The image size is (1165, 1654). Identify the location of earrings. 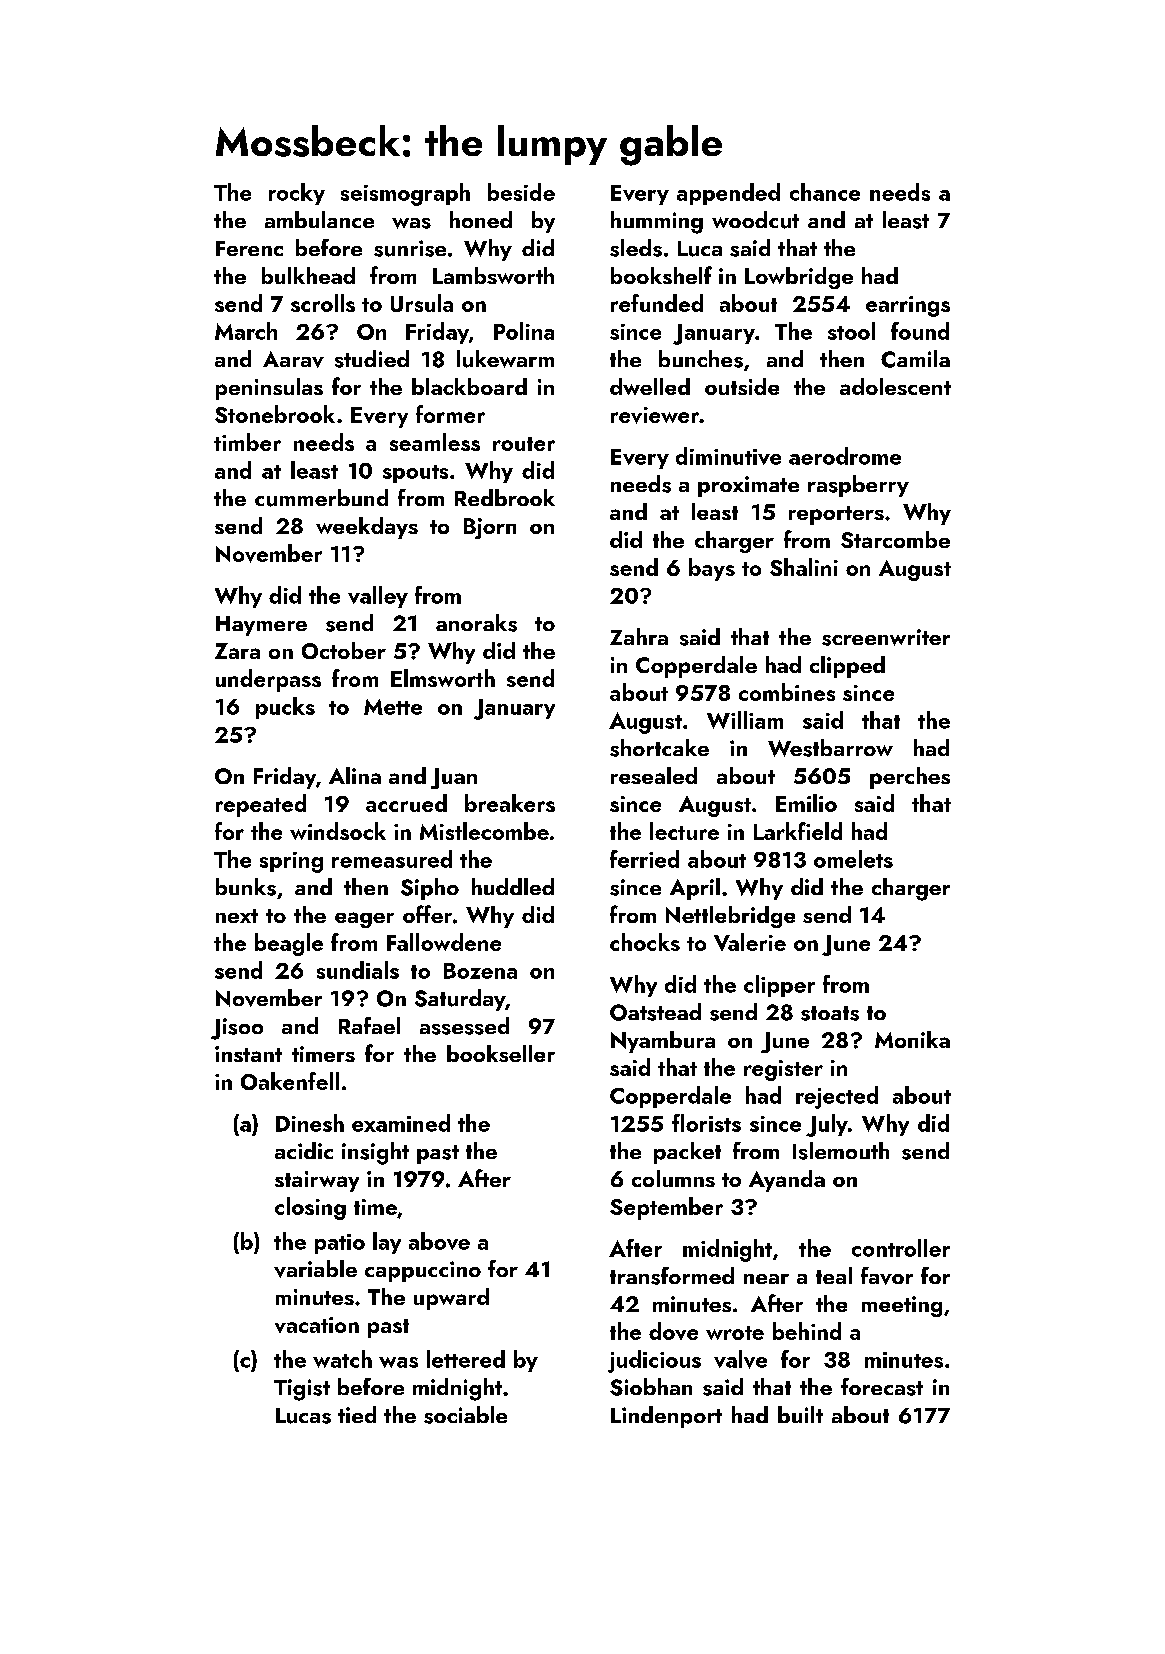
(908, 306).
